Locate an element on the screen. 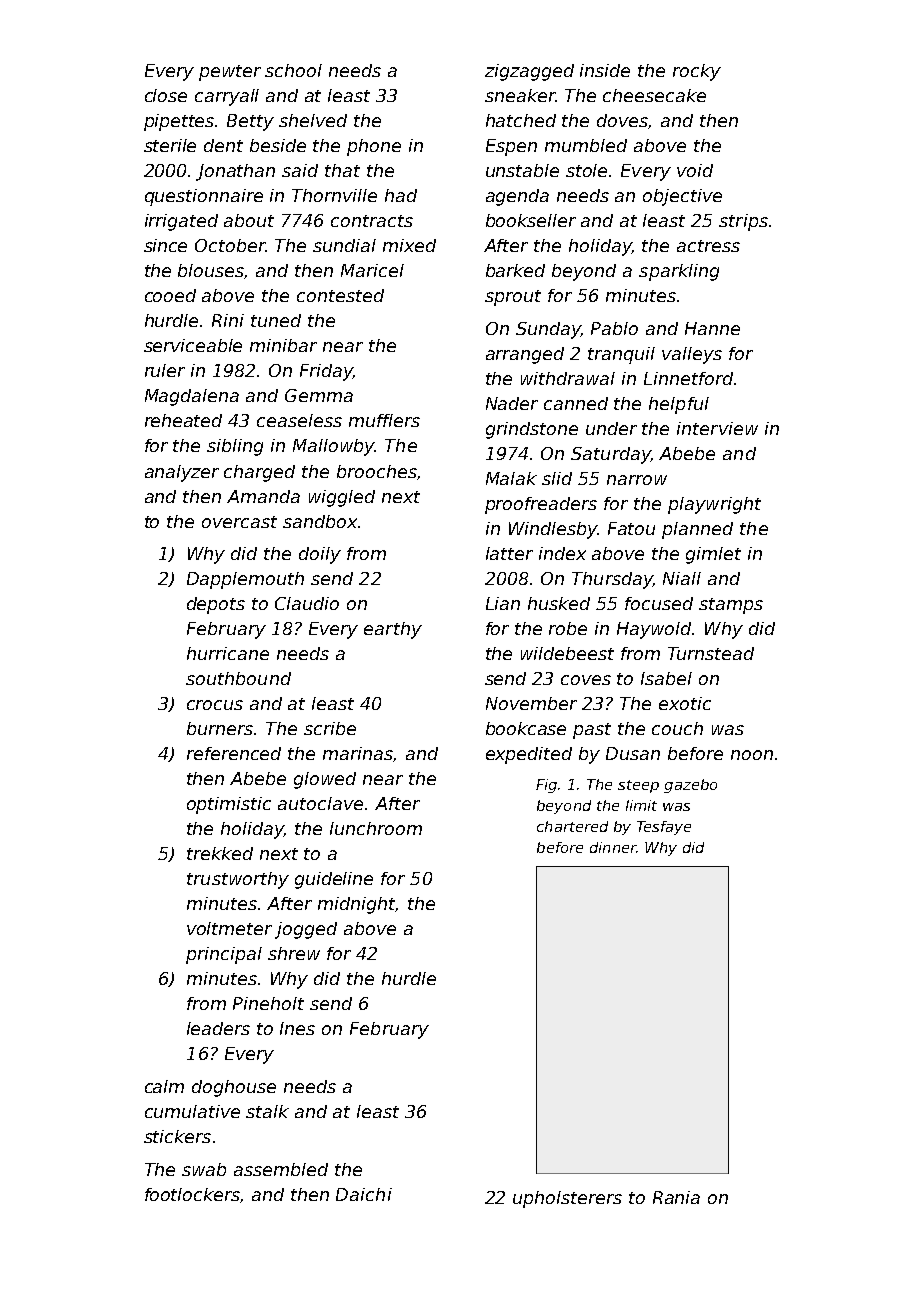  midnight is located at coordinates (357, 905).
